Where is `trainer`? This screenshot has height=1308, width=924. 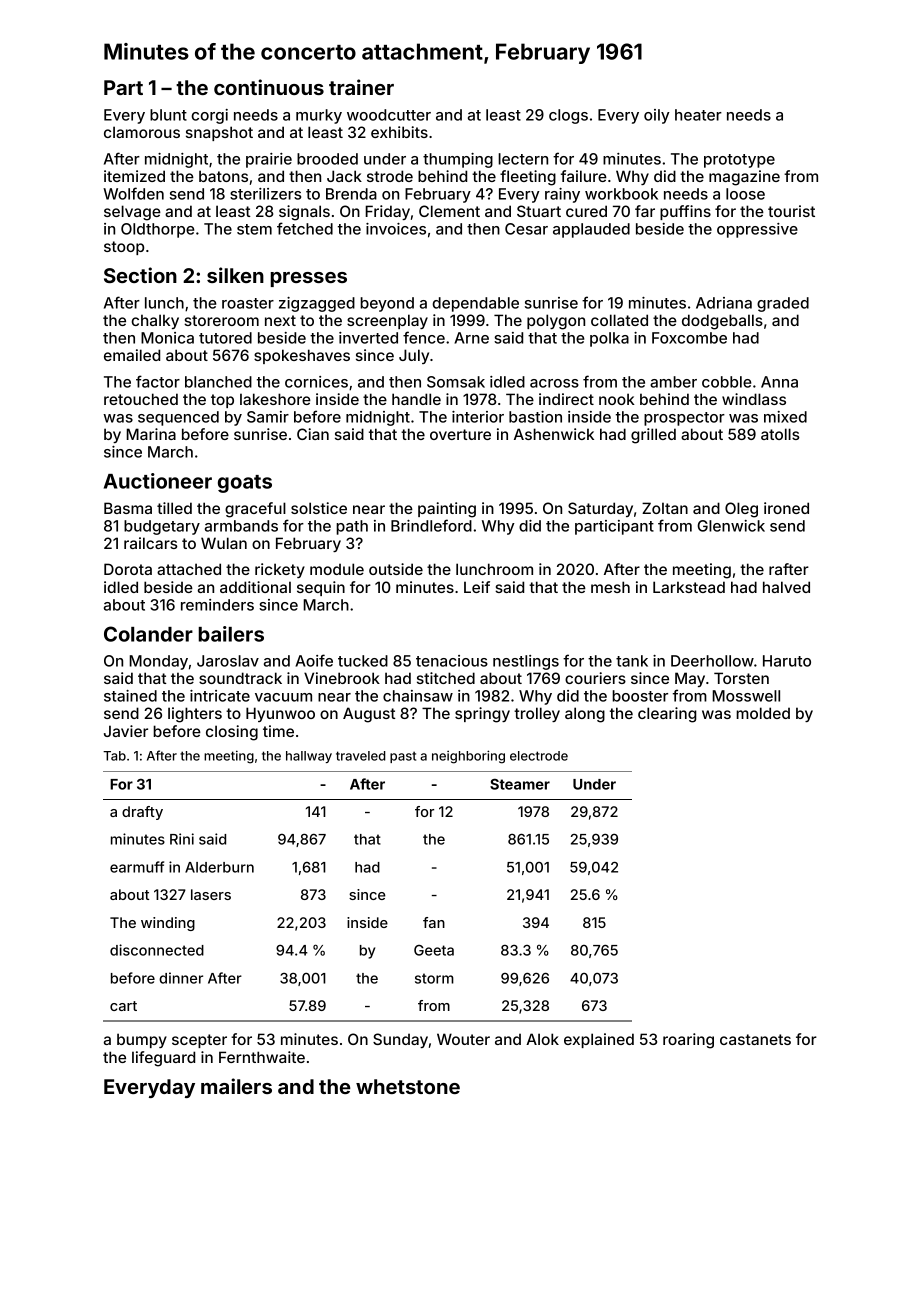
trainer is located at coordinates (361, 87).
